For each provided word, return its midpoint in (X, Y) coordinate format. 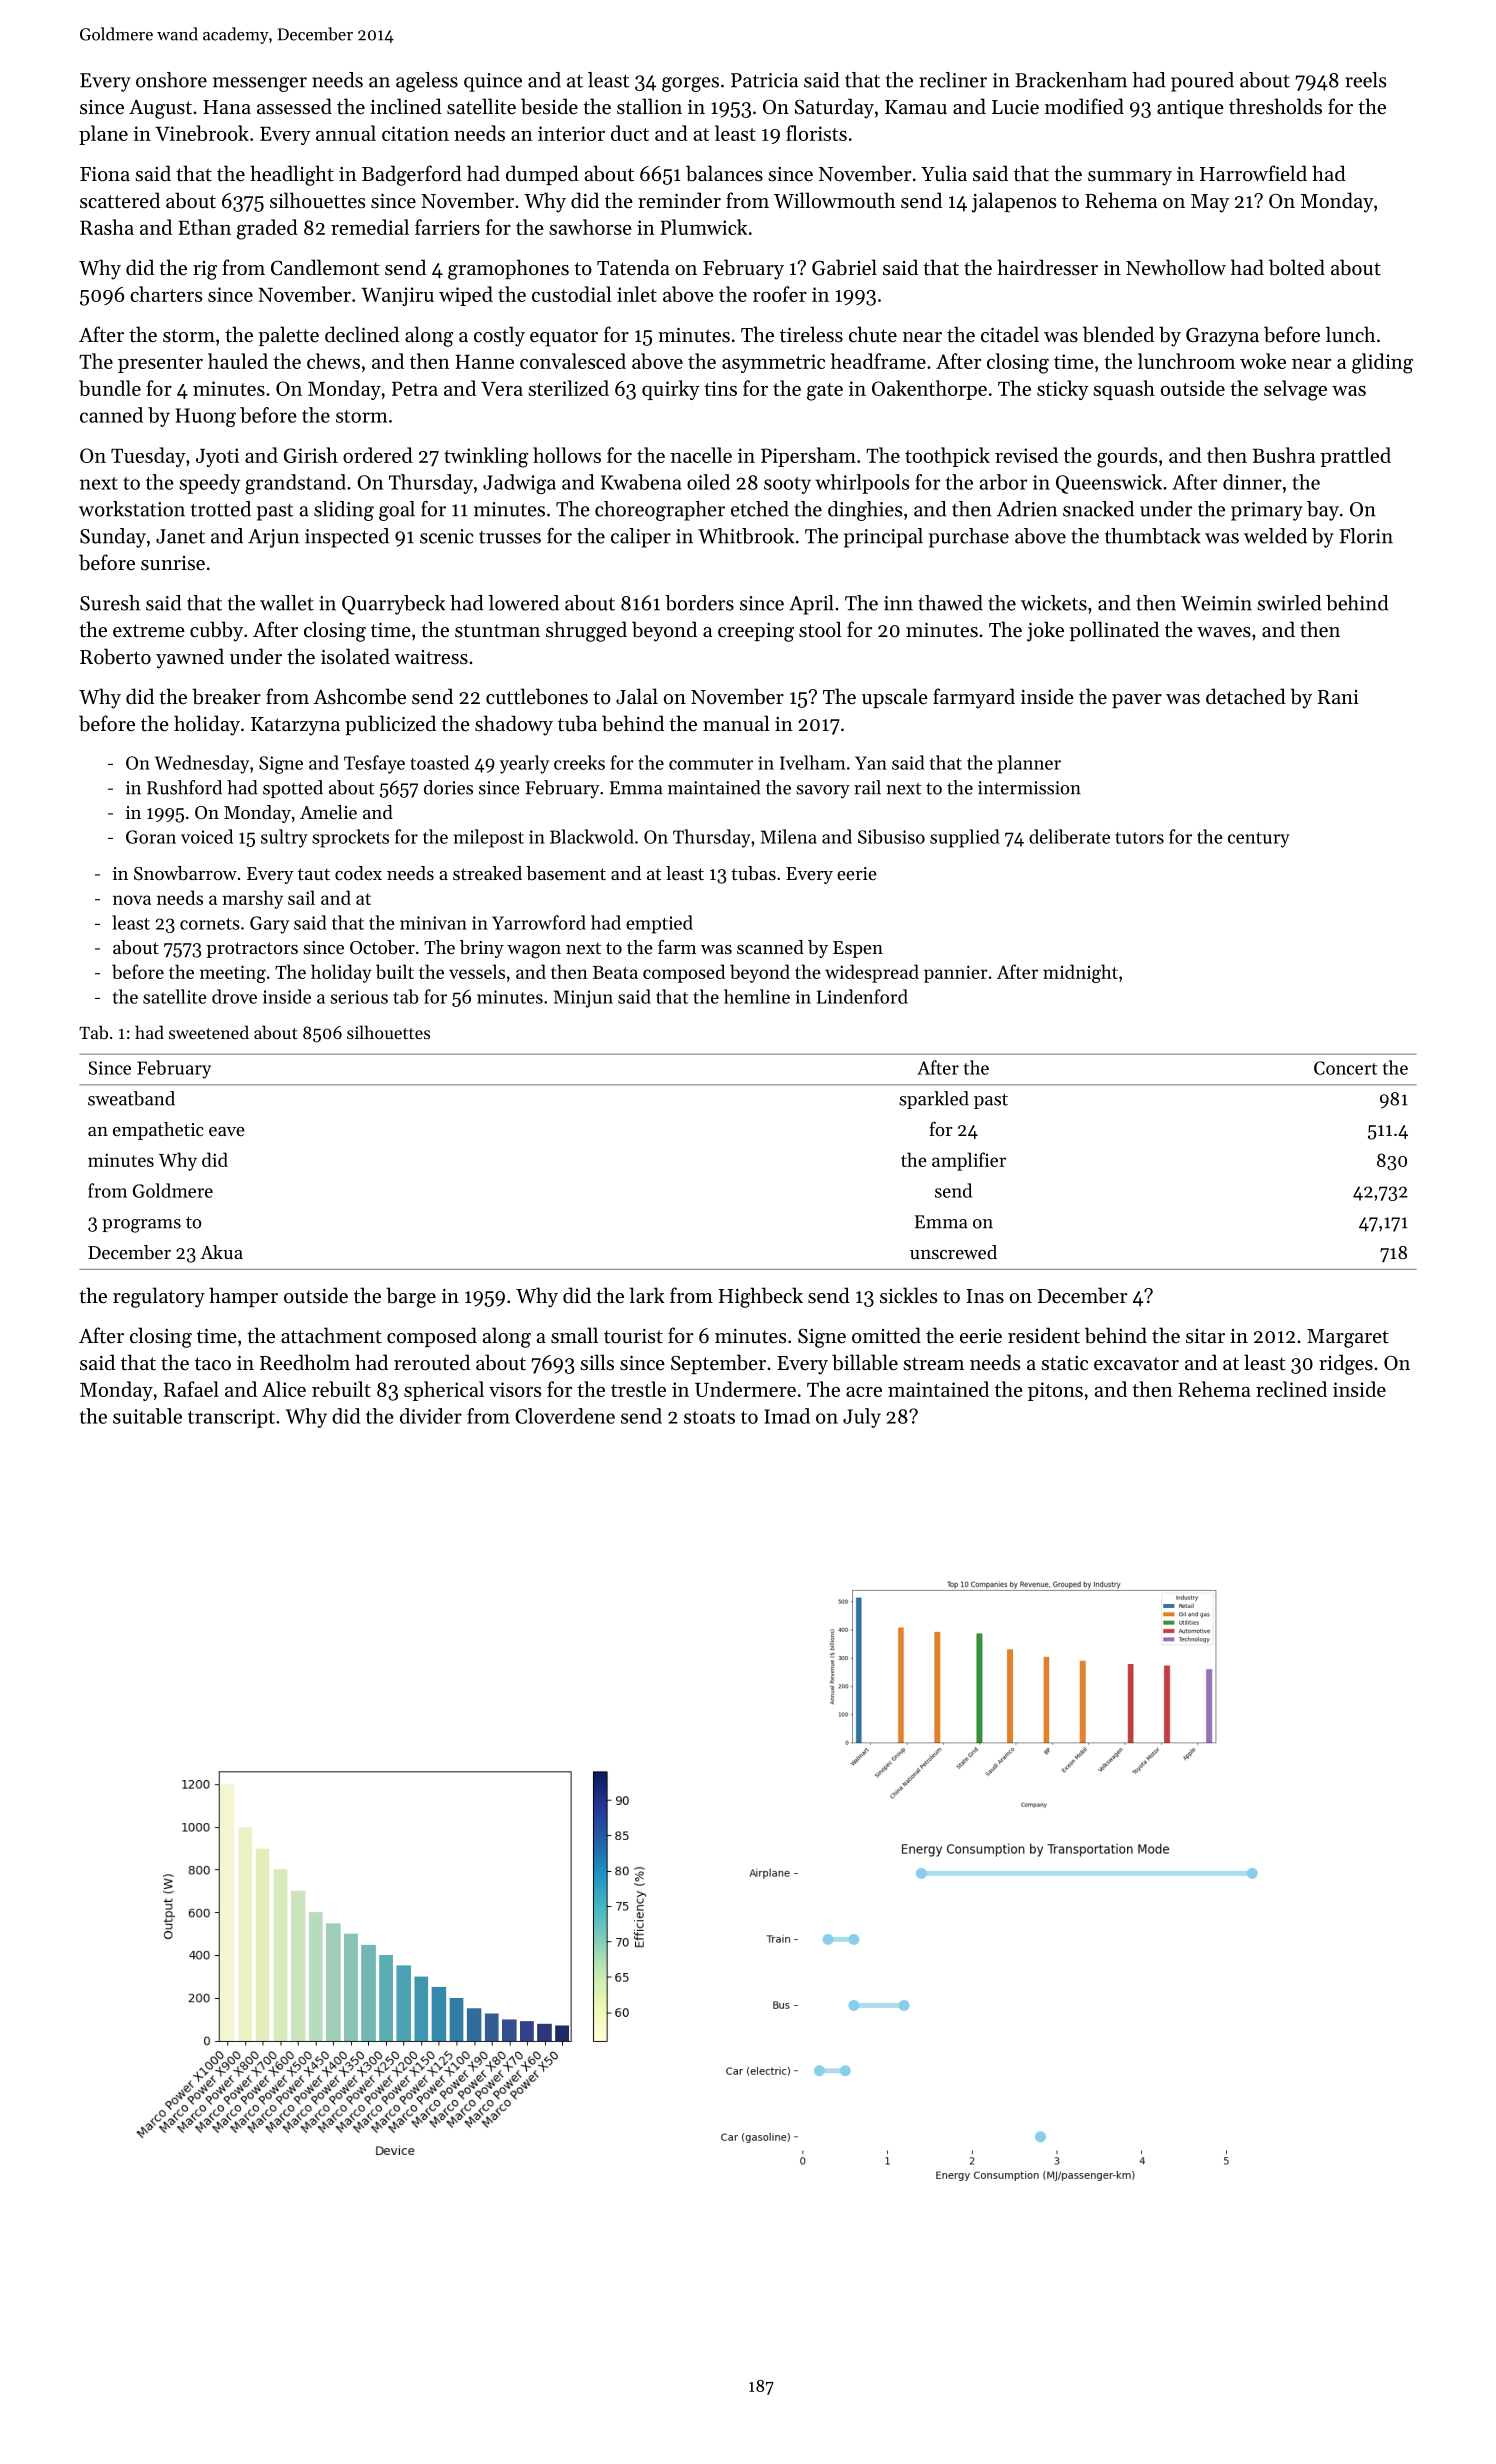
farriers (447, 227)
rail (867, 787)
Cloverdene (565, 1416)
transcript (231, 1418)
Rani (1338, 697)
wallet (287, 603)
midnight (1080, 973)
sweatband (131, 1098)
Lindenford (862, 996)
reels (1365, 80)
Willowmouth (835, 200)
